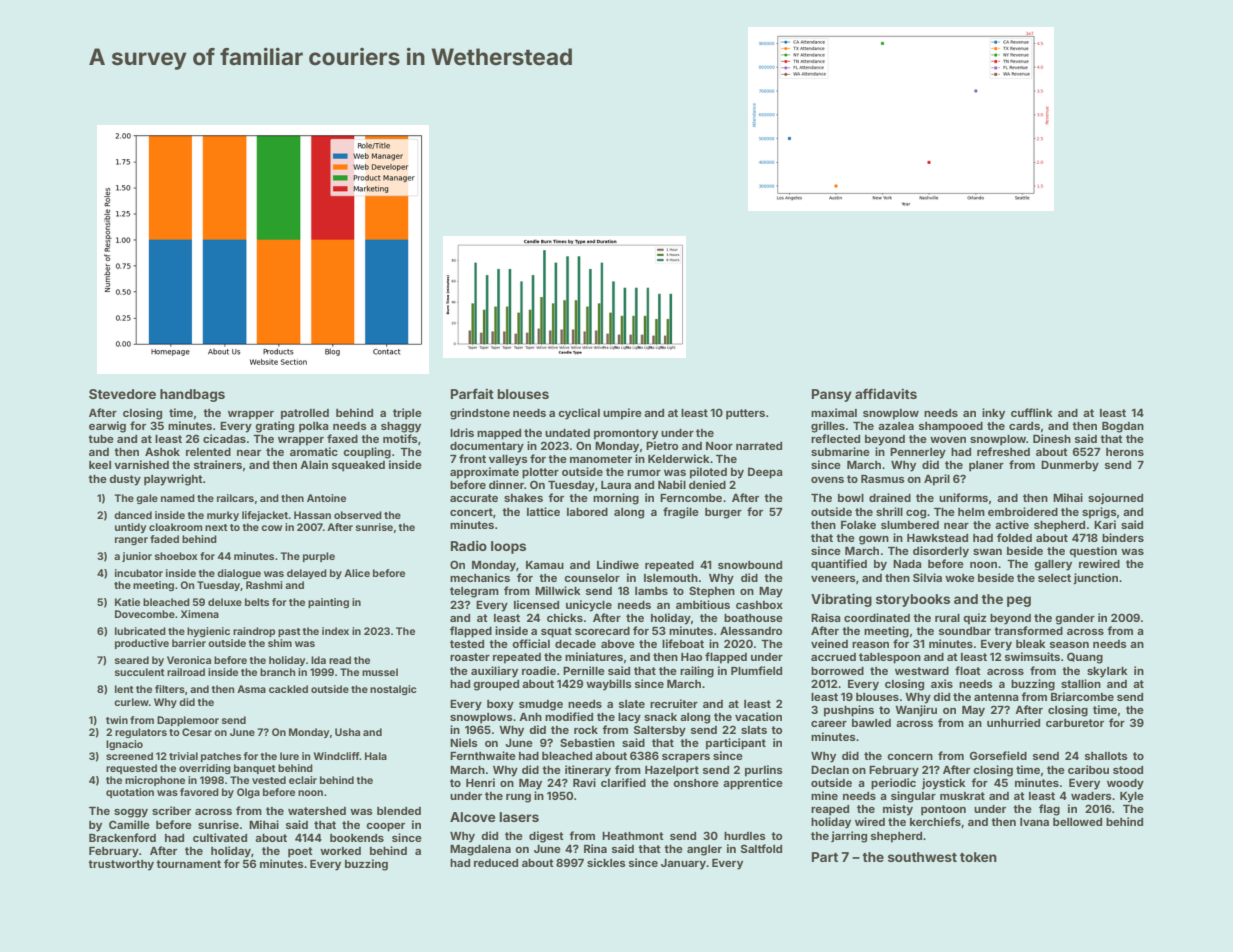  Describe the element at coordinates (121, 865) in the screenshot. I see `trustworthy` at that location.
